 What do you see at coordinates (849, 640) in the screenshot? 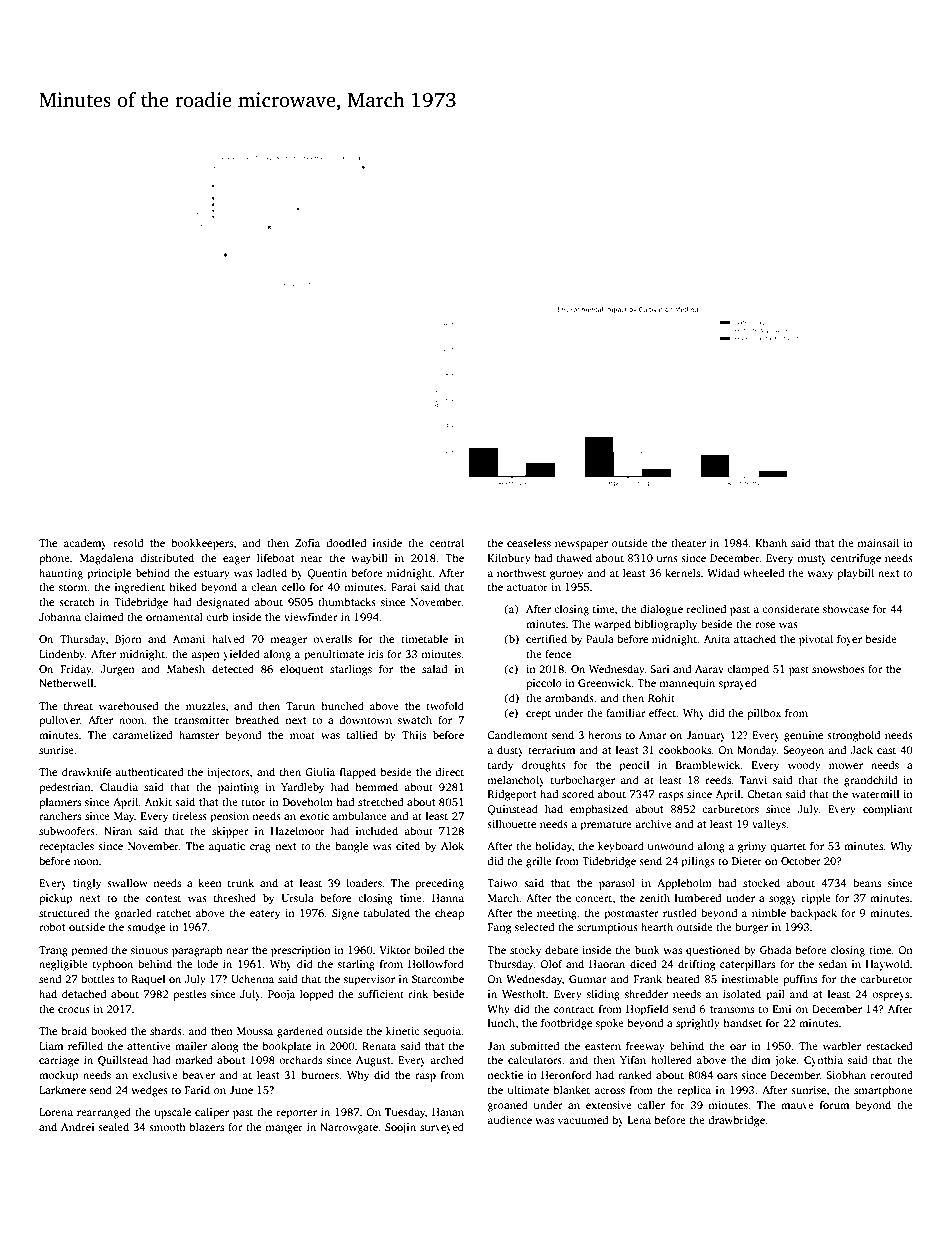
I see `foyer` at bounding box center [849, 640].
